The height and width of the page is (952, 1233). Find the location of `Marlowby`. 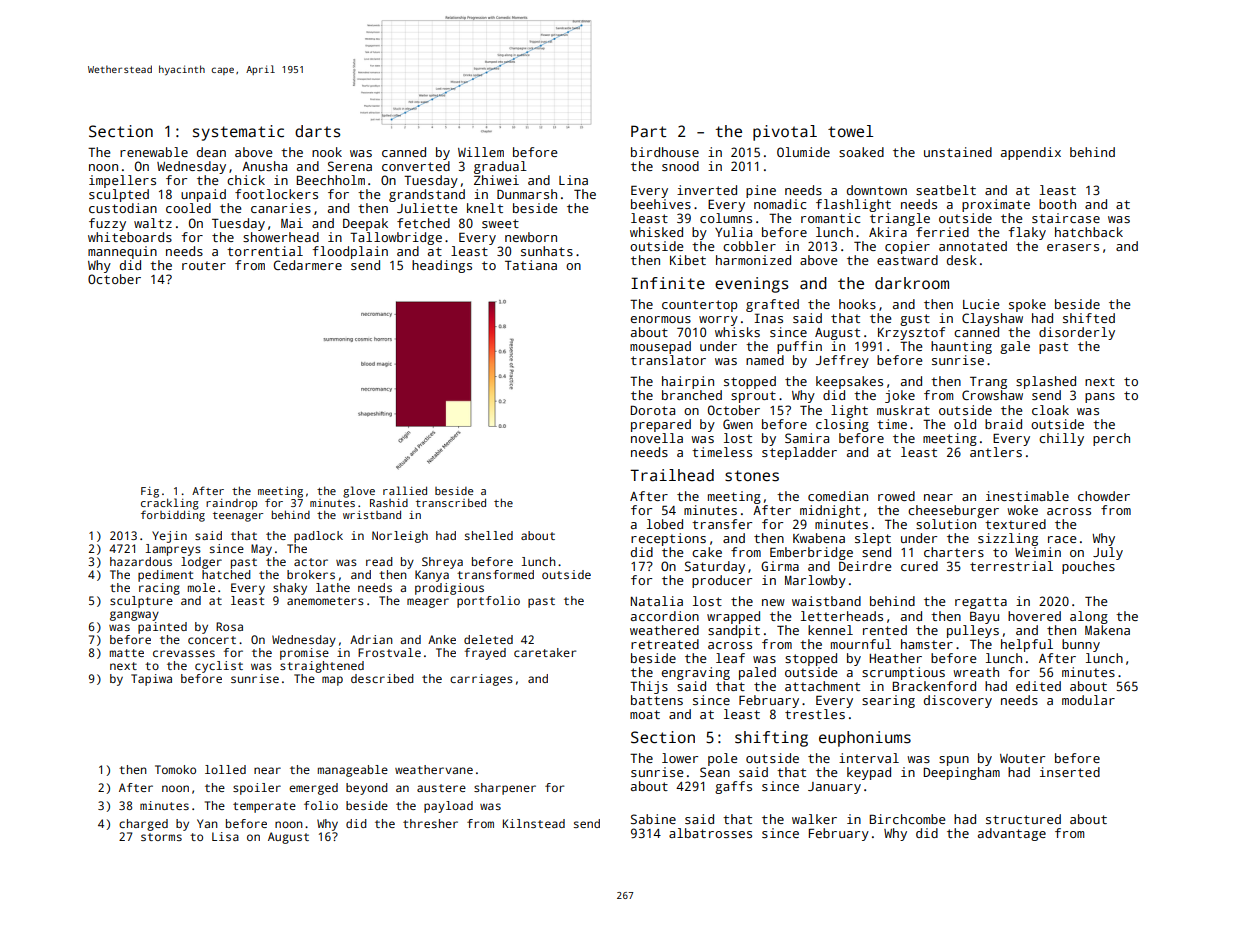

Marlowby is located at coordinates (815, 581).
